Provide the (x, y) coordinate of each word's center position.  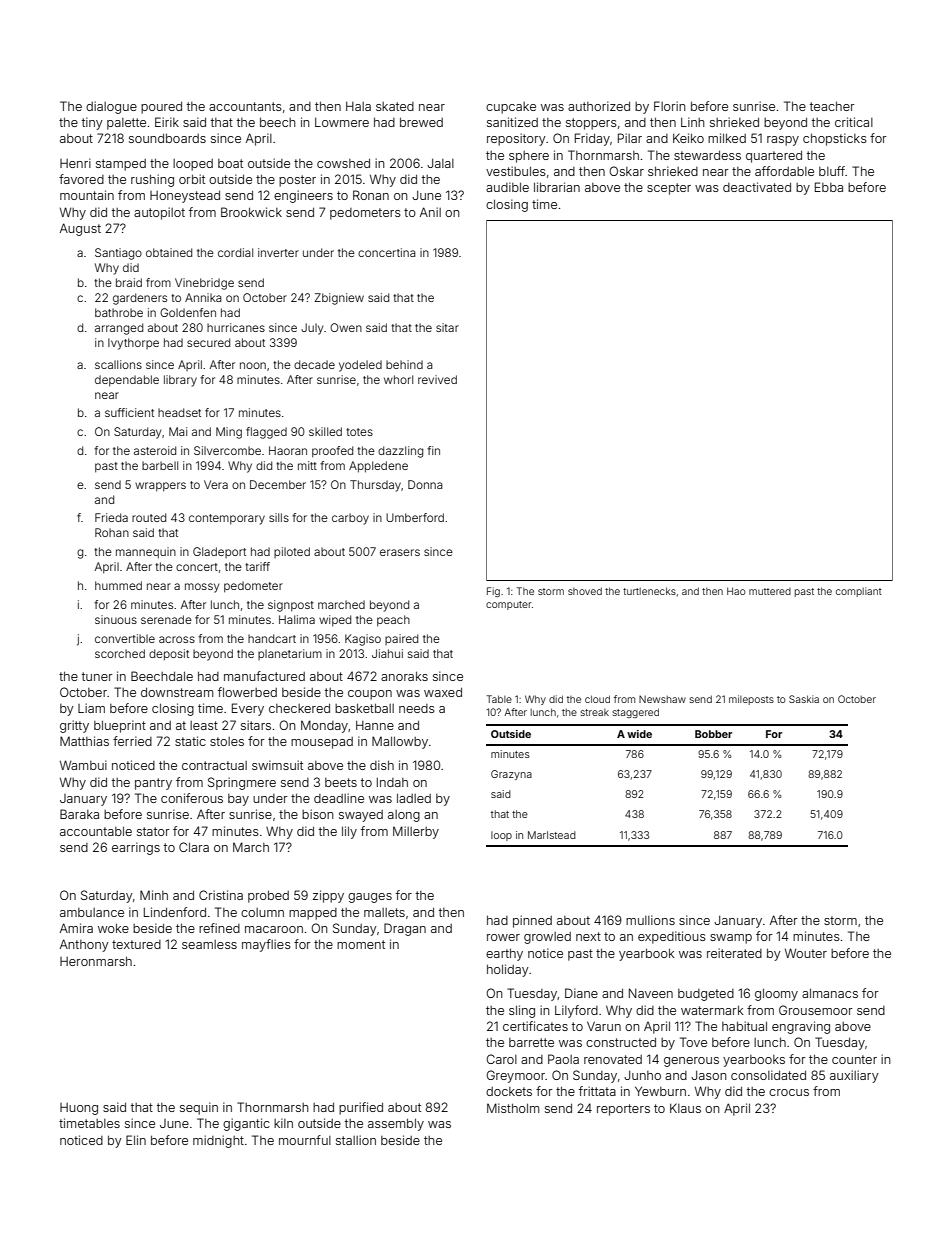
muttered (770, 591)
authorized (599, 106)
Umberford (415, 517)
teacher (832, 106)
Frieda (111, 517)
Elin (136, 1140)
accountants (245, 106)
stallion (356, 1140)
